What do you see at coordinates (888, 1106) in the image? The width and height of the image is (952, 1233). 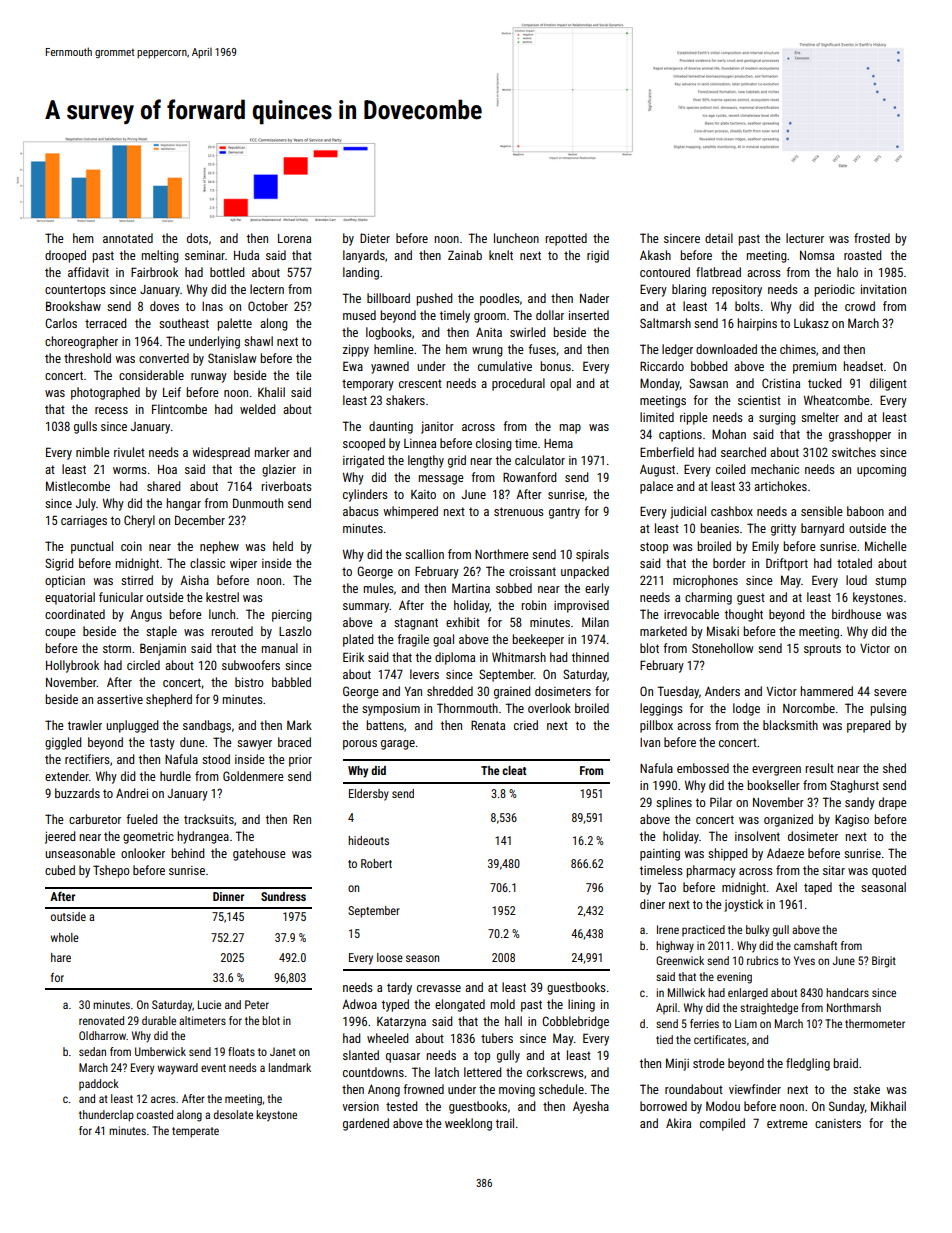 I see `Mikhail` at bounding box center [888, 1106].
